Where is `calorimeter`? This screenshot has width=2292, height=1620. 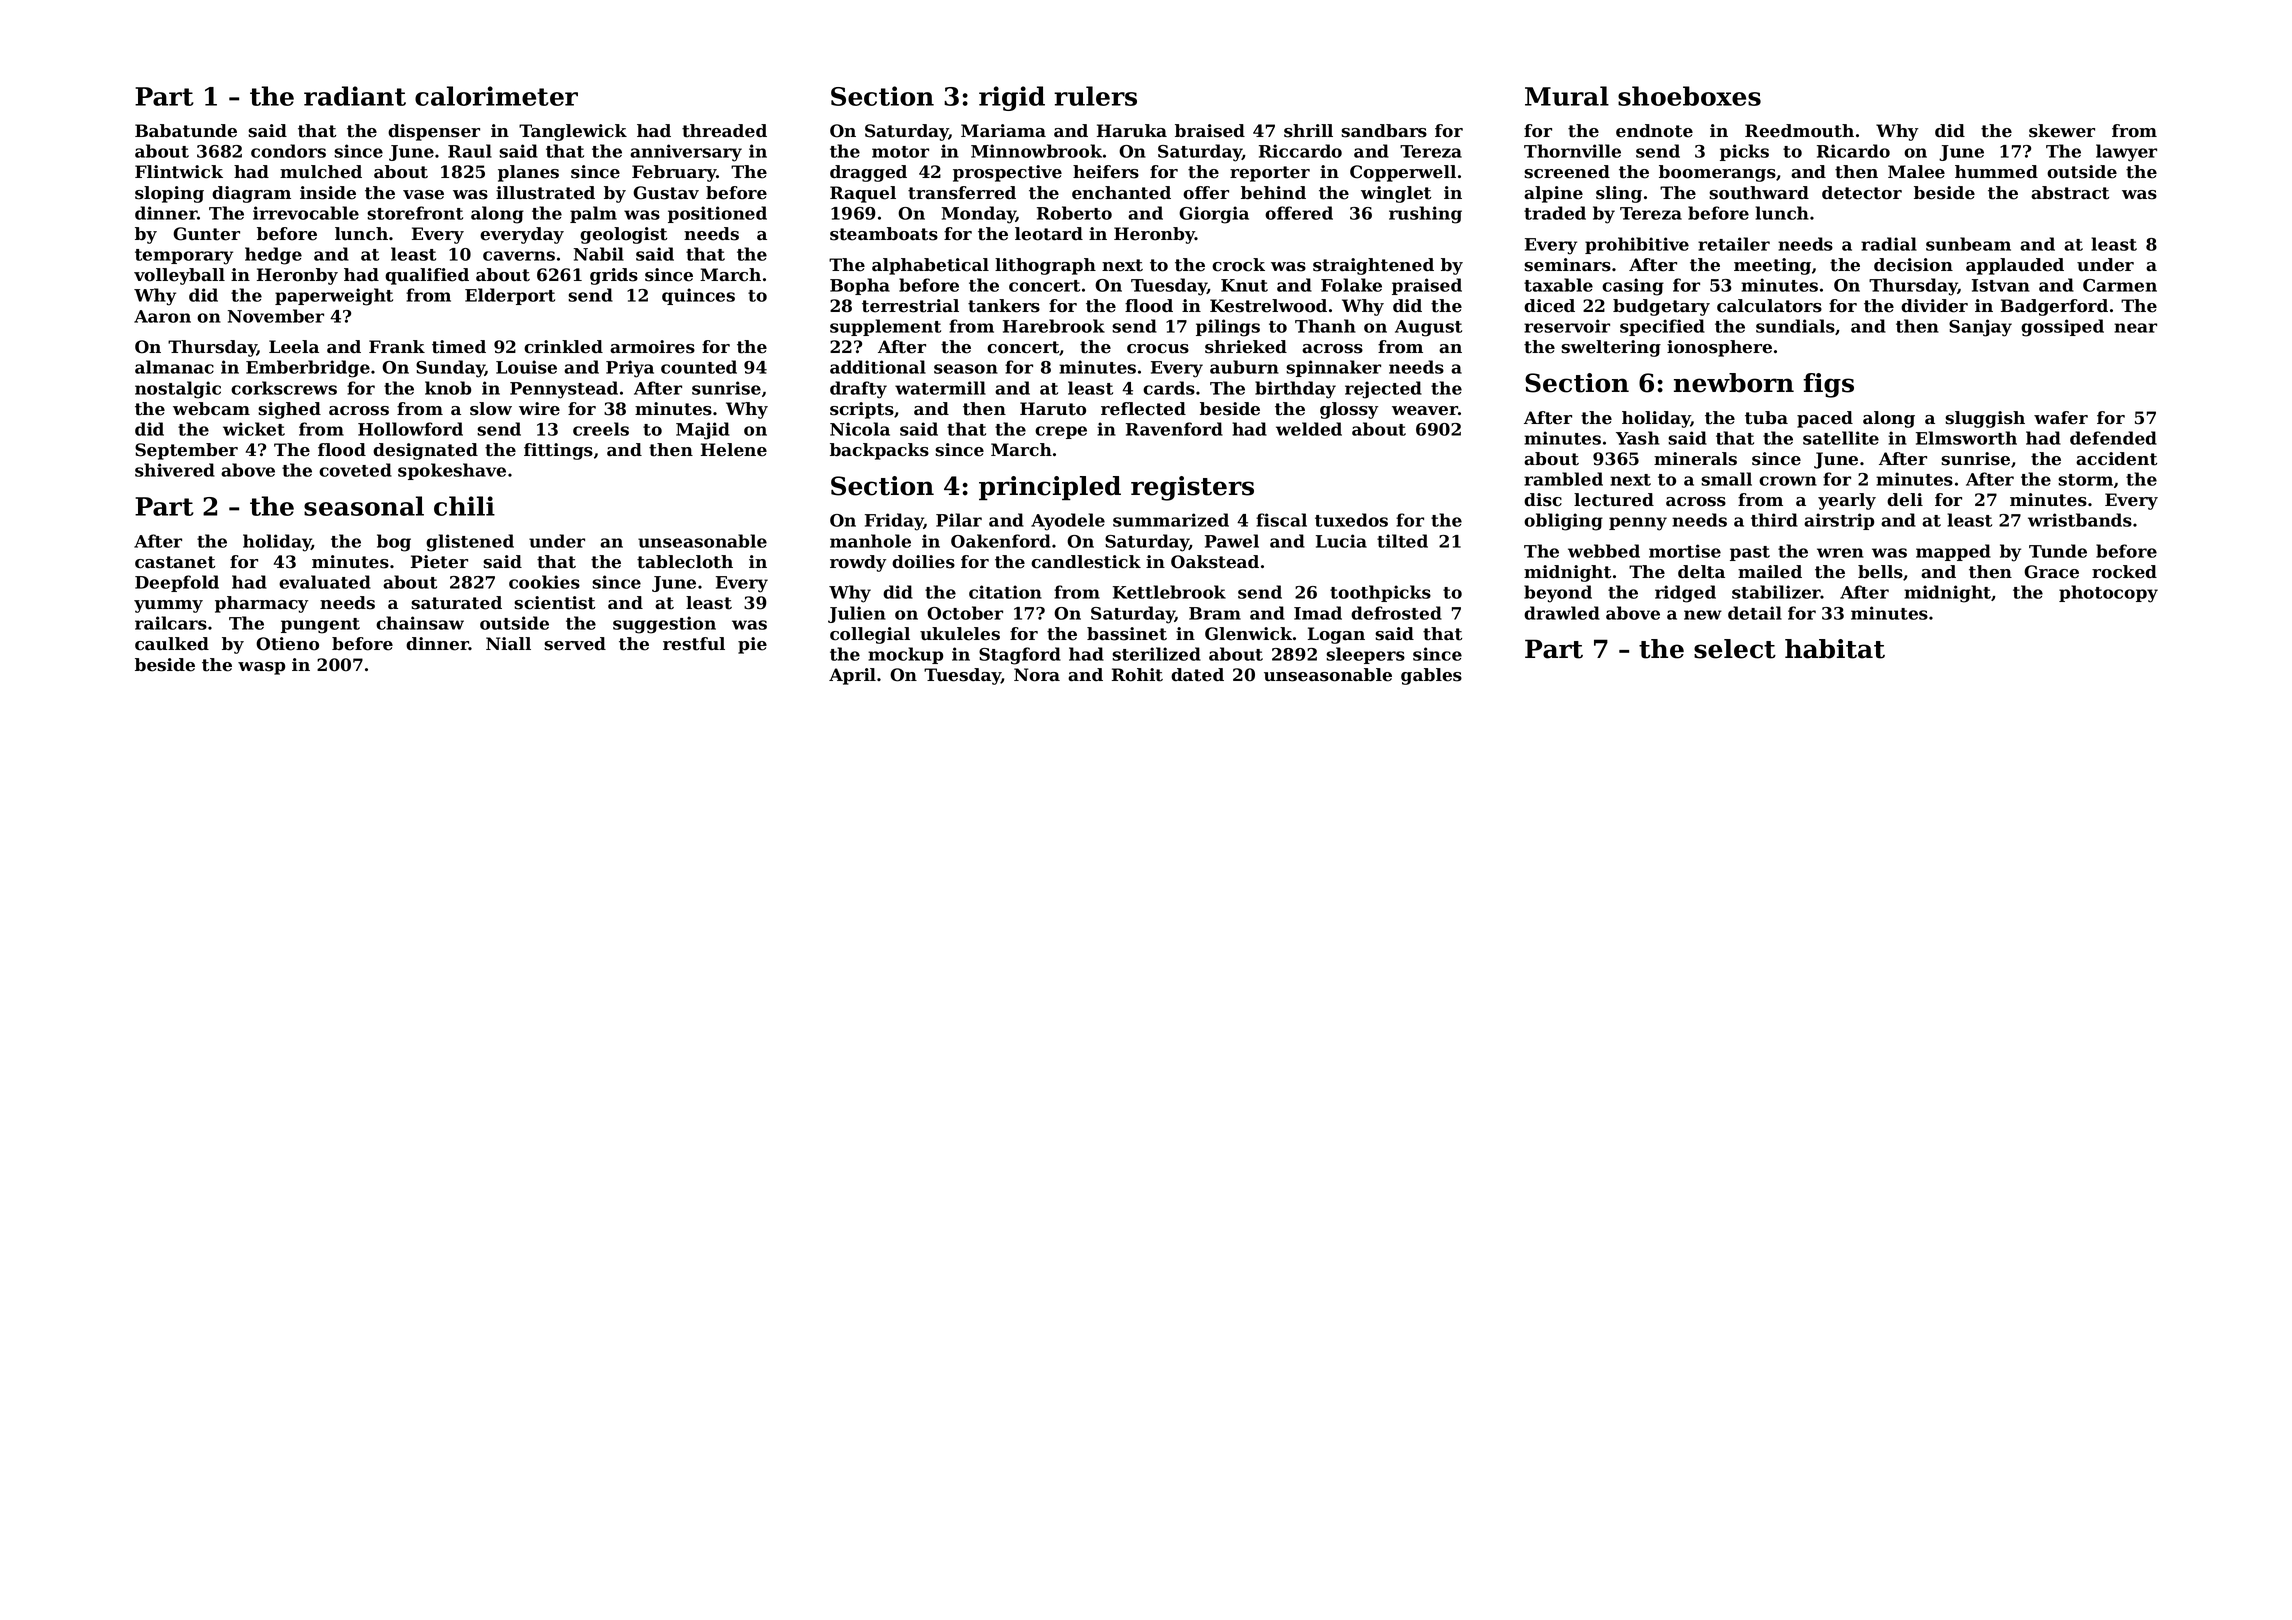
calorimeter is located at coordinates (496, 96).
